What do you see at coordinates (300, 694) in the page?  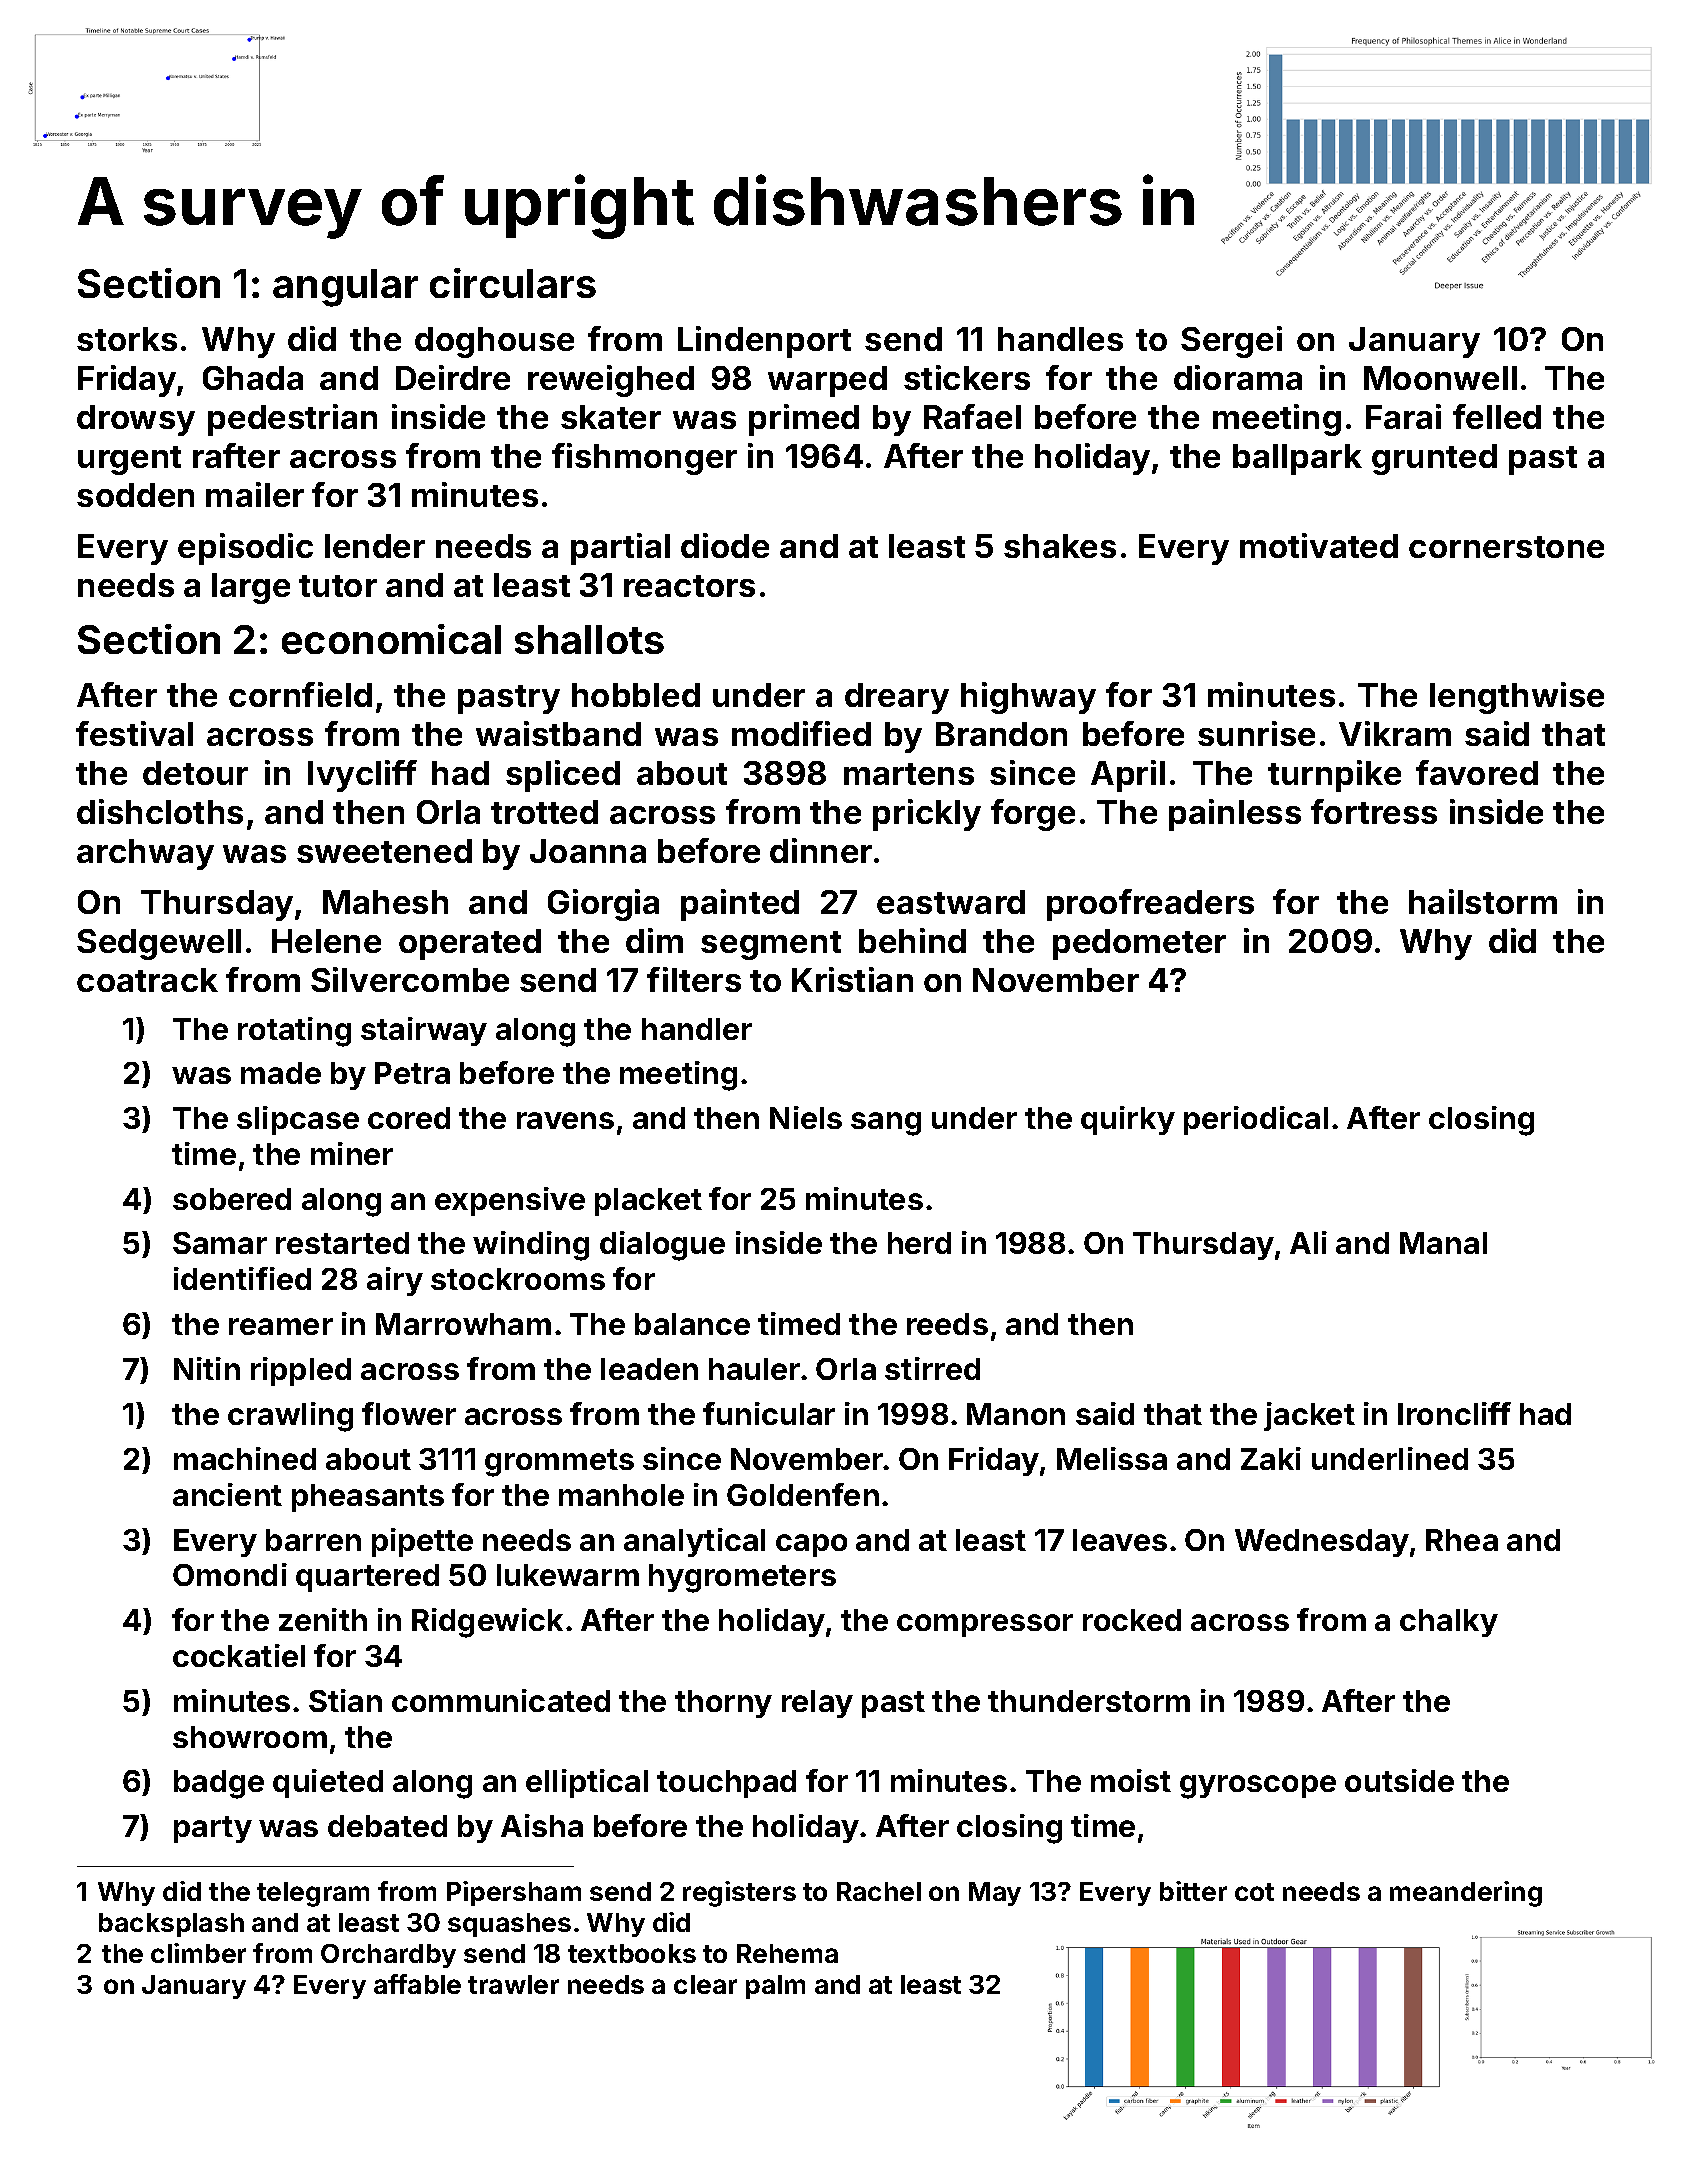 I see `cornfield` at bounding box center [300, 694].
